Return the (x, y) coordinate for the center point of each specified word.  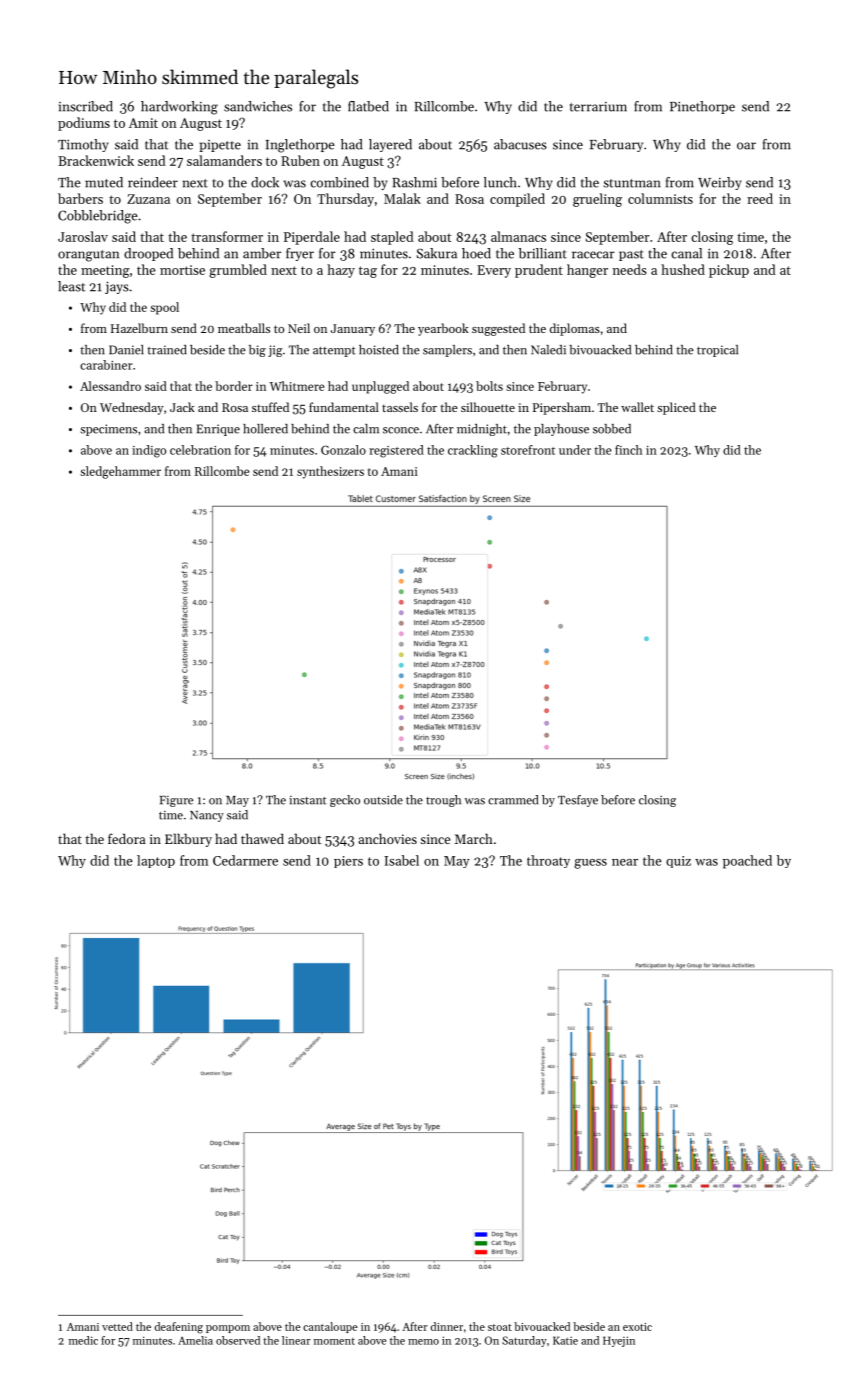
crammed (513, 800)
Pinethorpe (702, 107)
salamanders (224, 160)
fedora (127, 838)
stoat (500, 1327)
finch (628, 450)
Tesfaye (578, 801)
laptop (156, 861)
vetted (117, 1326)
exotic (637, 1327)
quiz (678, 862)
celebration (200, 450)
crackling (473, 451)
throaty (548, 861)
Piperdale (312, 238)
